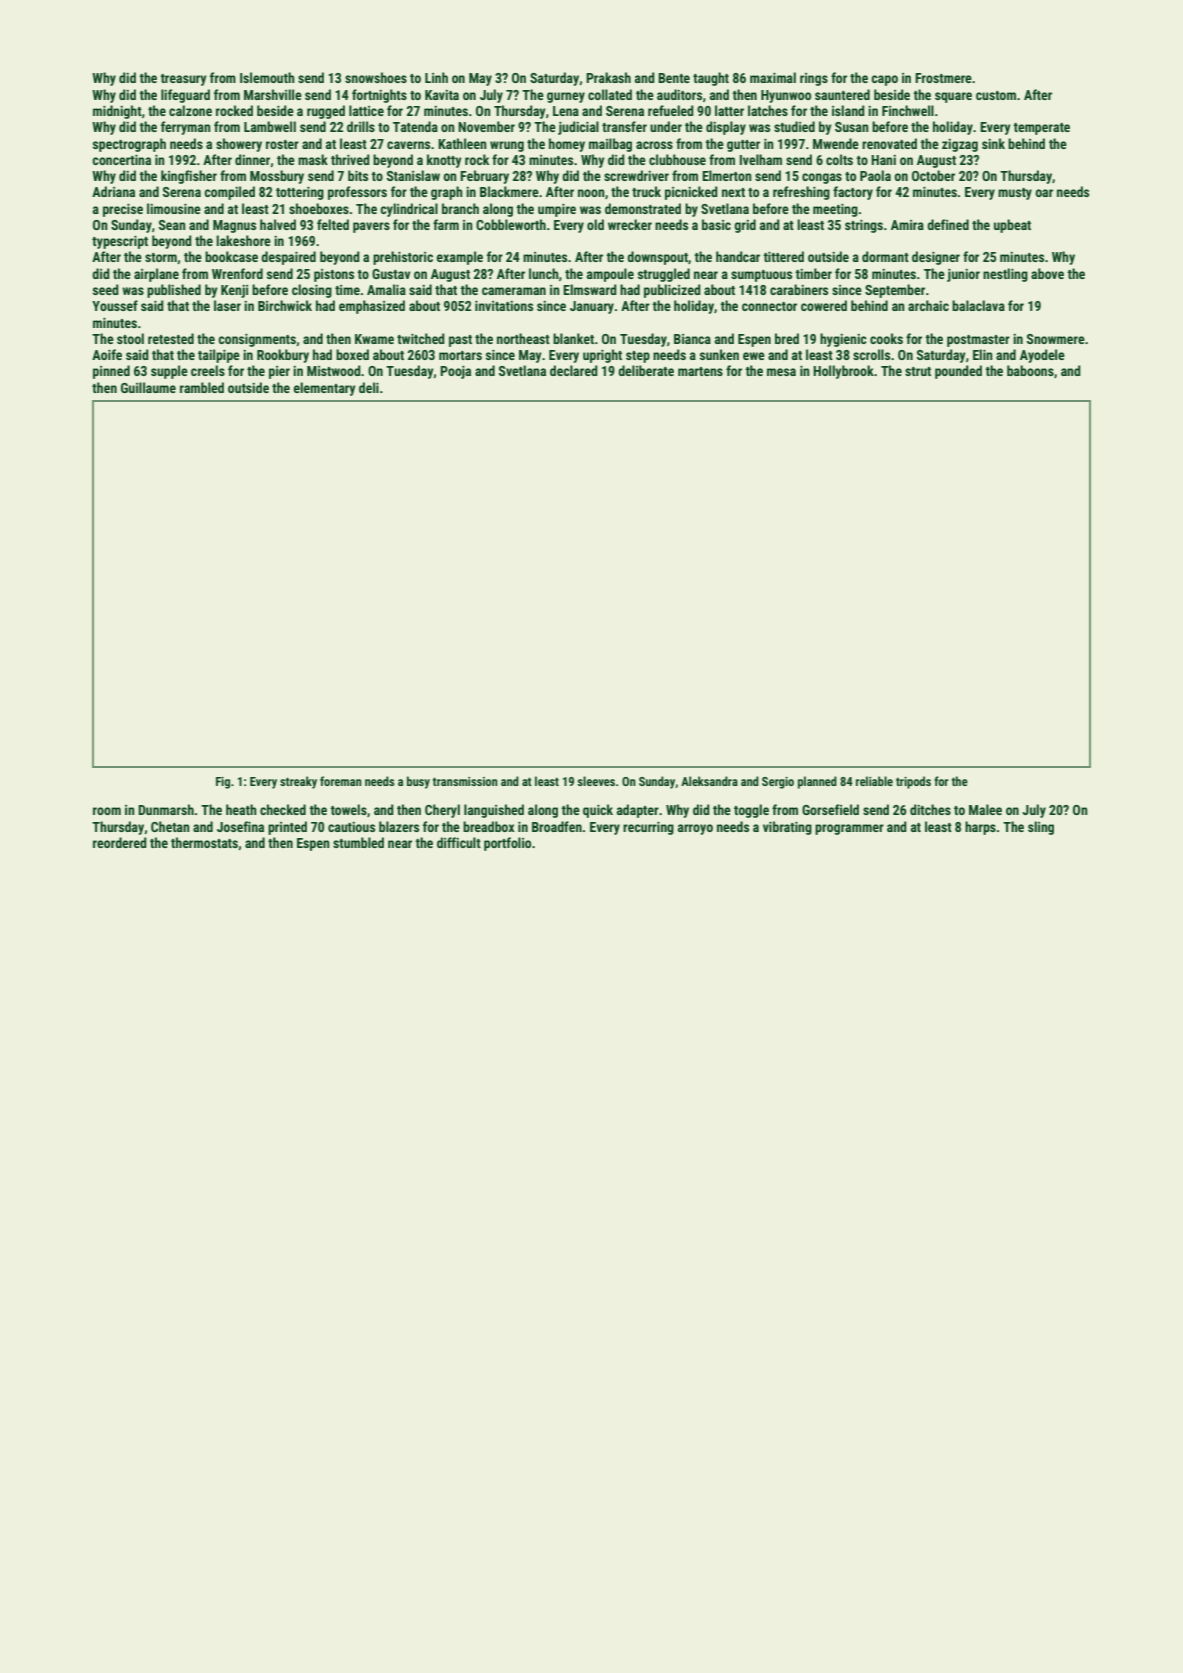  What do you see at coordinates (442, 95) in the screenshot?
I see `Kavita` at bounding box center [442, 95].
